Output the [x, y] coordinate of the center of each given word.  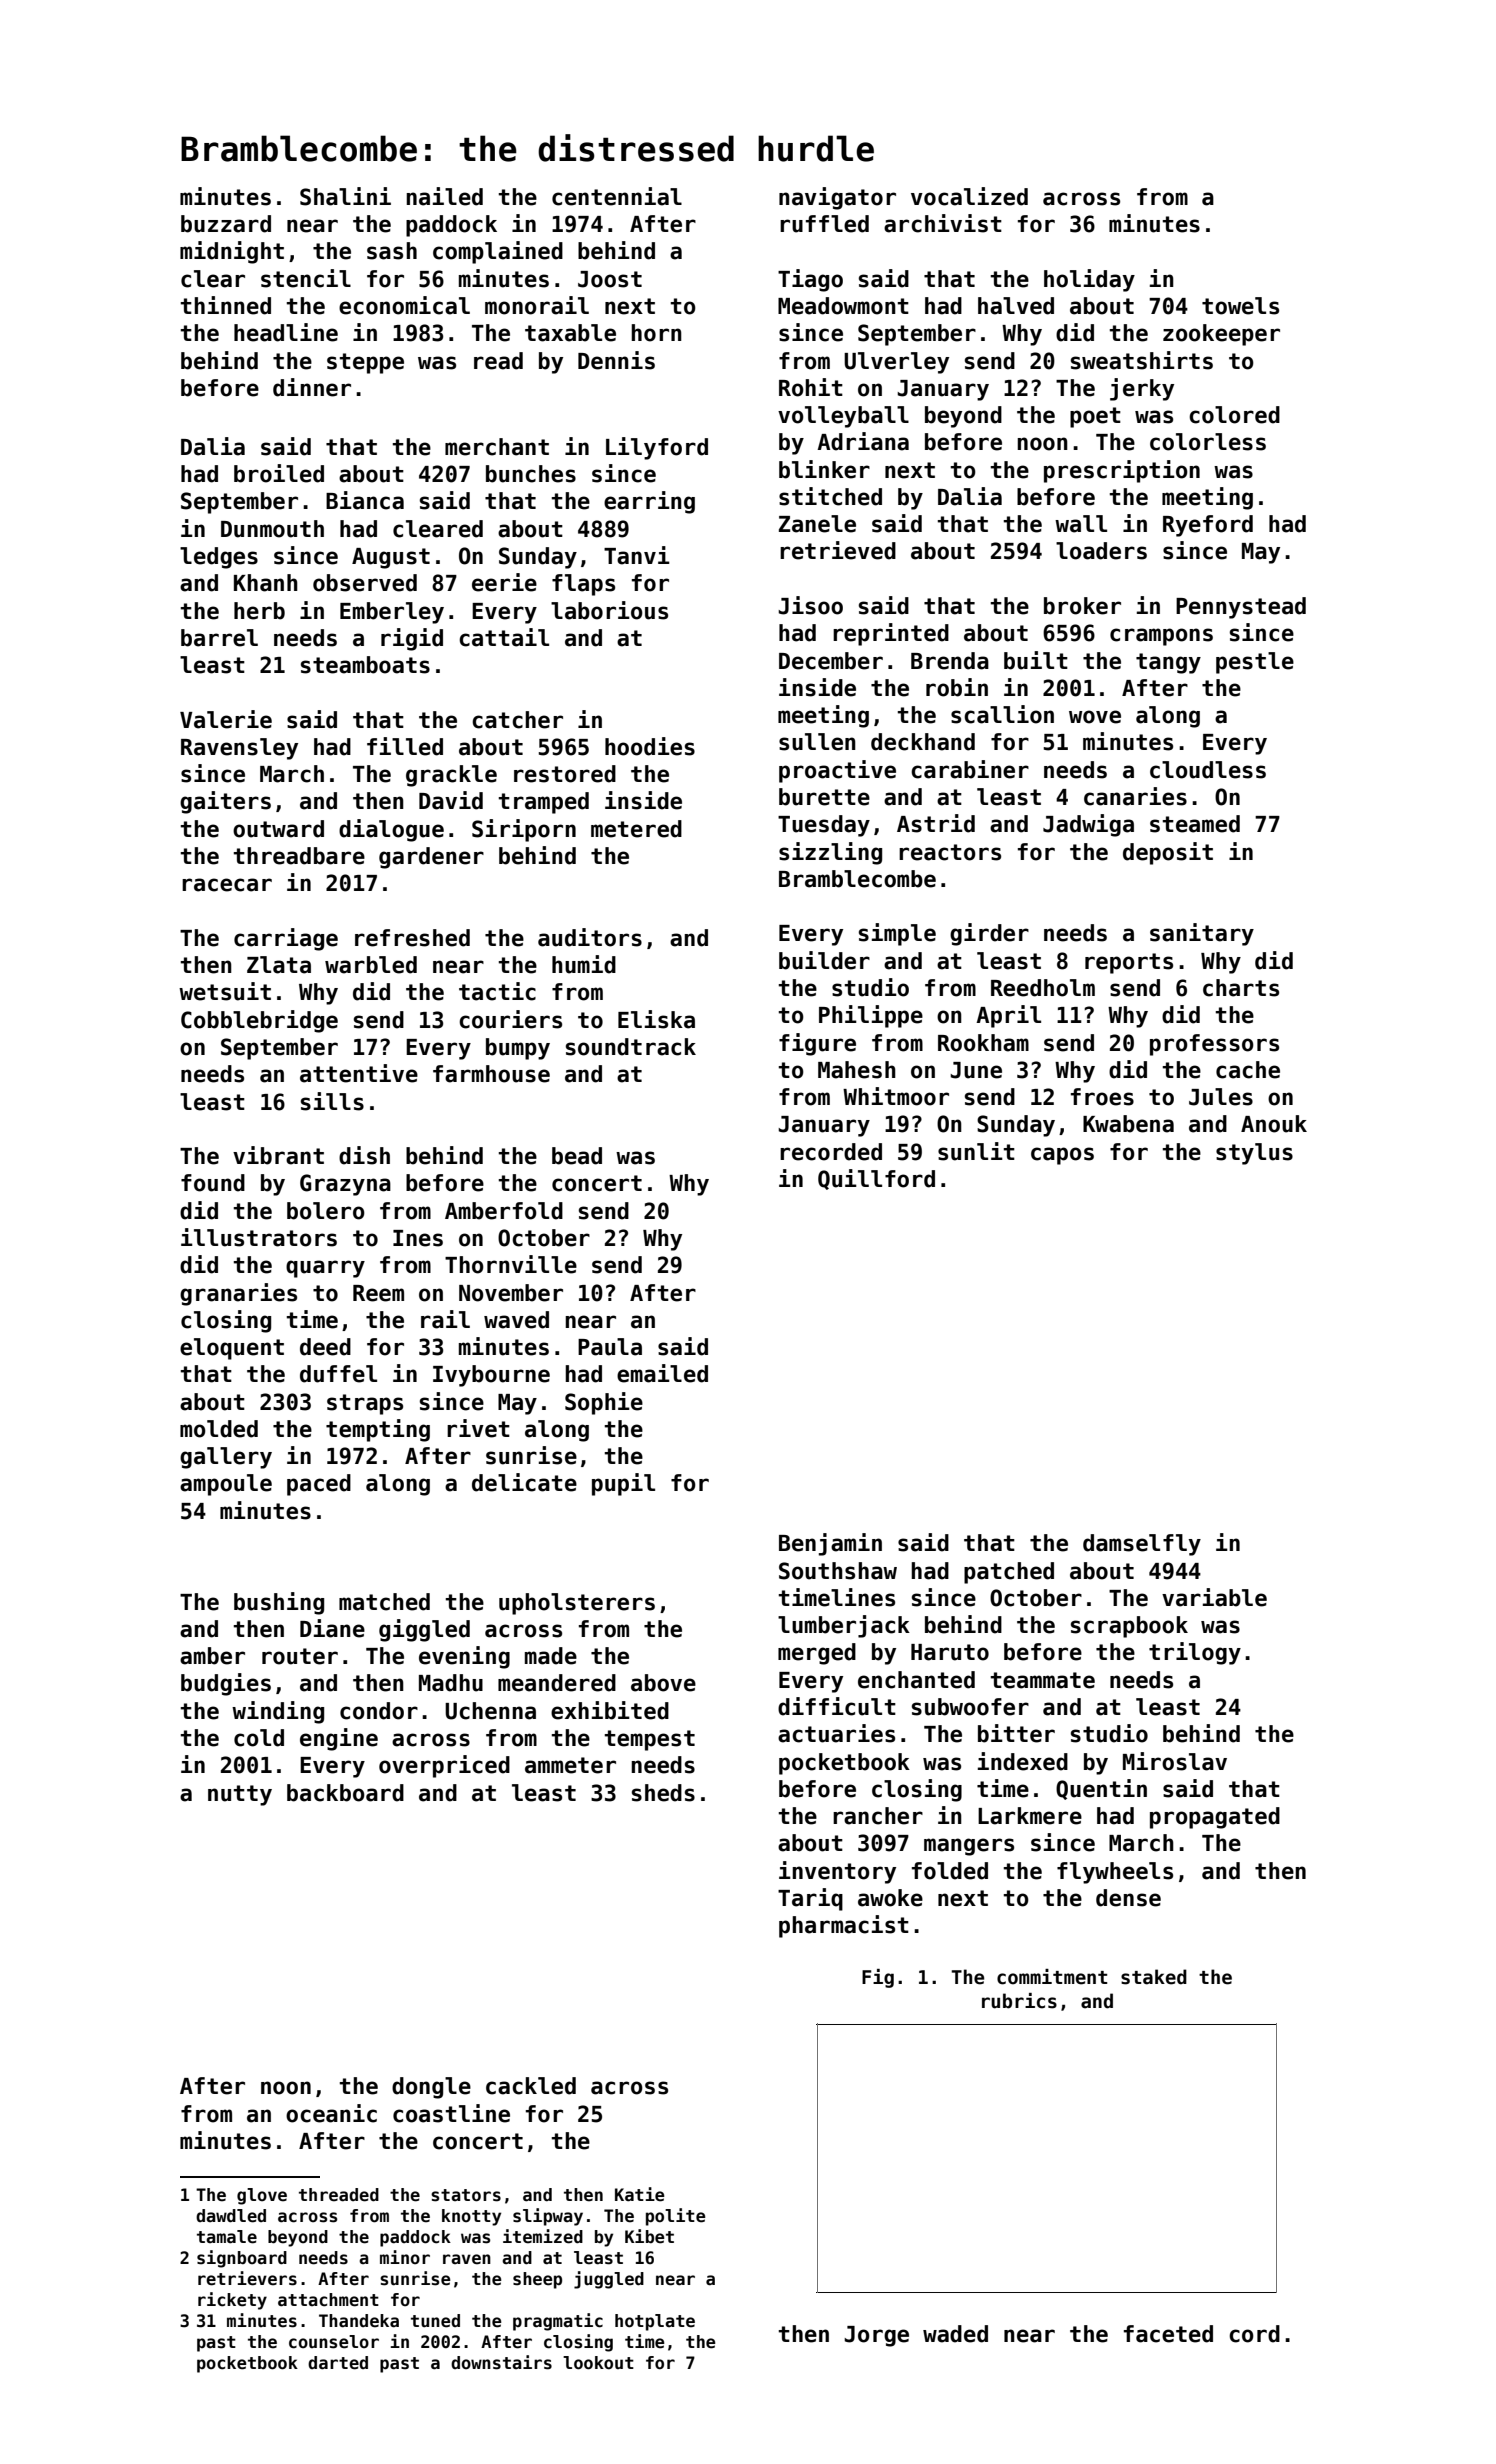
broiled [279, 473]
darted [338, 2363]
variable [1214, 1597]
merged [817, 1654]
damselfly [1142, 1545]
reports [1129, 963]
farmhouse [491, 1074]
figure [817, 1044]
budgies [226, 1684]
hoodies [650, 746]
